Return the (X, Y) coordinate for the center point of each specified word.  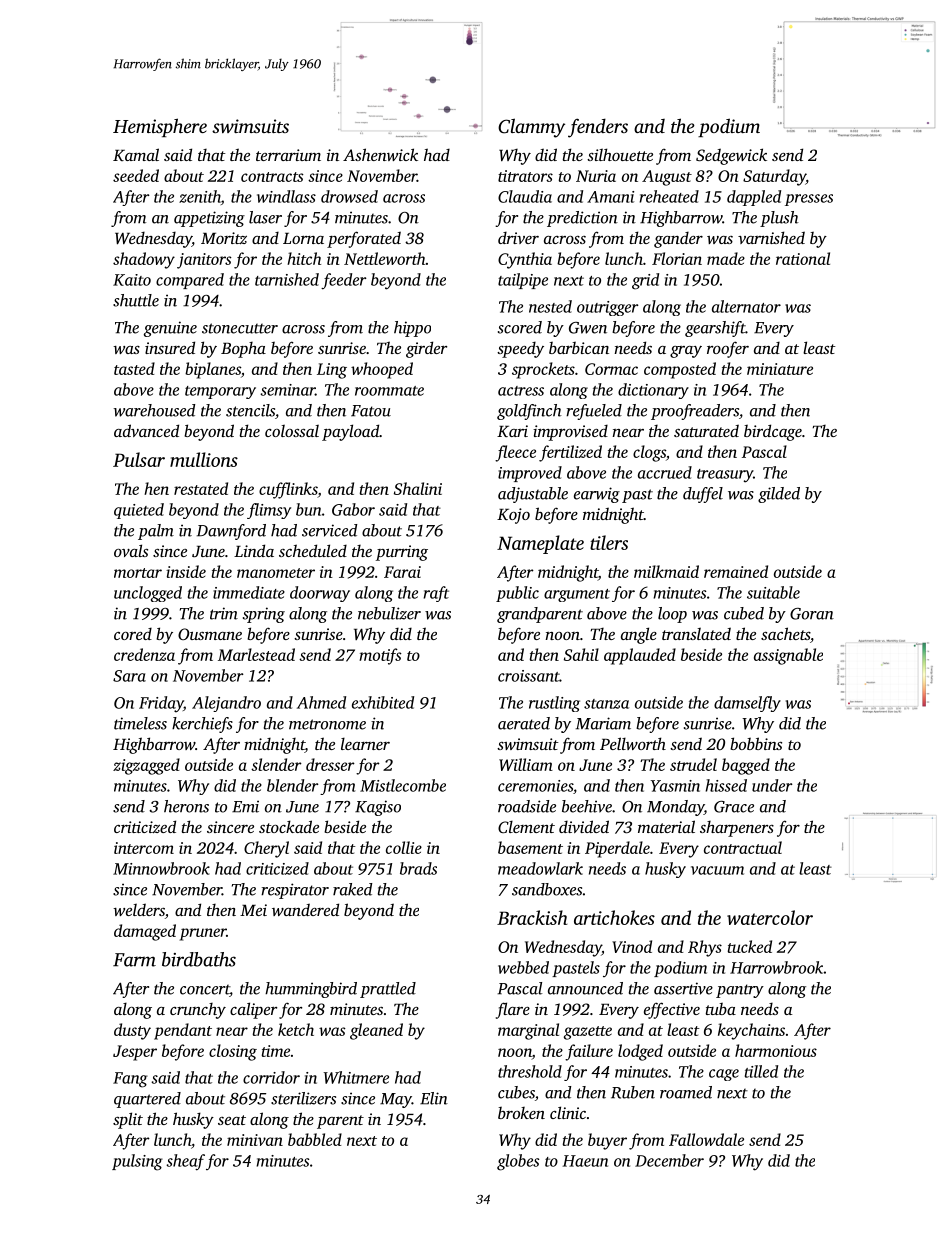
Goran (812, 614)
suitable (773, 592)
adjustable (533, 495)
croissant (529, 676)
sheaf (185, 1162)
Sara (129, 676)
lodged (640, 1052)
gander (678, 240)
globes (518, 1162)
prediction (582, 219)
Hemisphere (160, 127)
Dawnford (231, 532)
